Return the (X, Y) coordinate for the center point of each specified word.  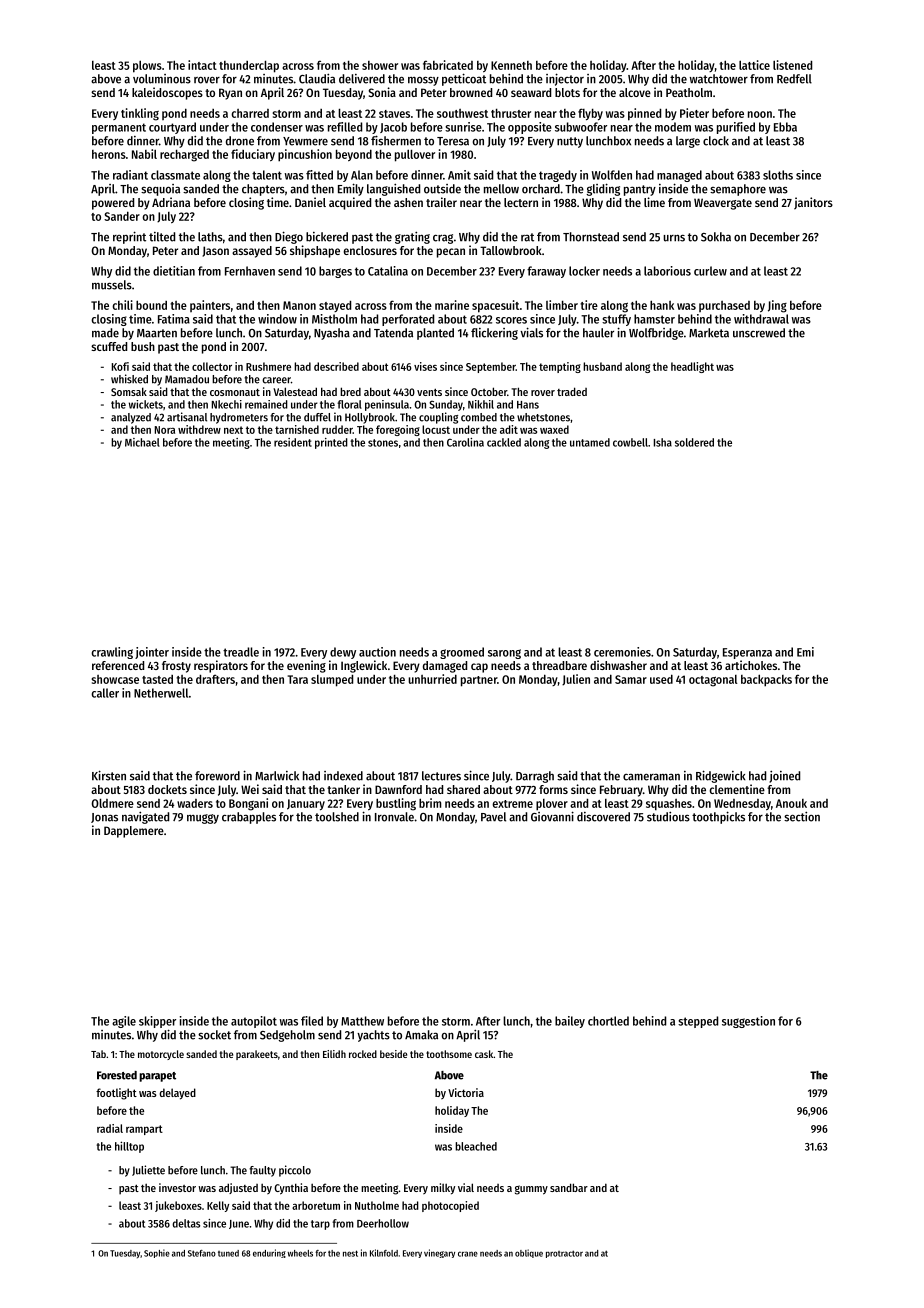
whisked (129, 379)
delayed (177, 1094)
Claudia (317, 78)
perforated (408, 320)
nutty (570, 142)
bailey (570, 1022)
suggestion (748, 1022)
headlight (692, 367)
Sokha (716, 237)
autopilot (254, 1022)
